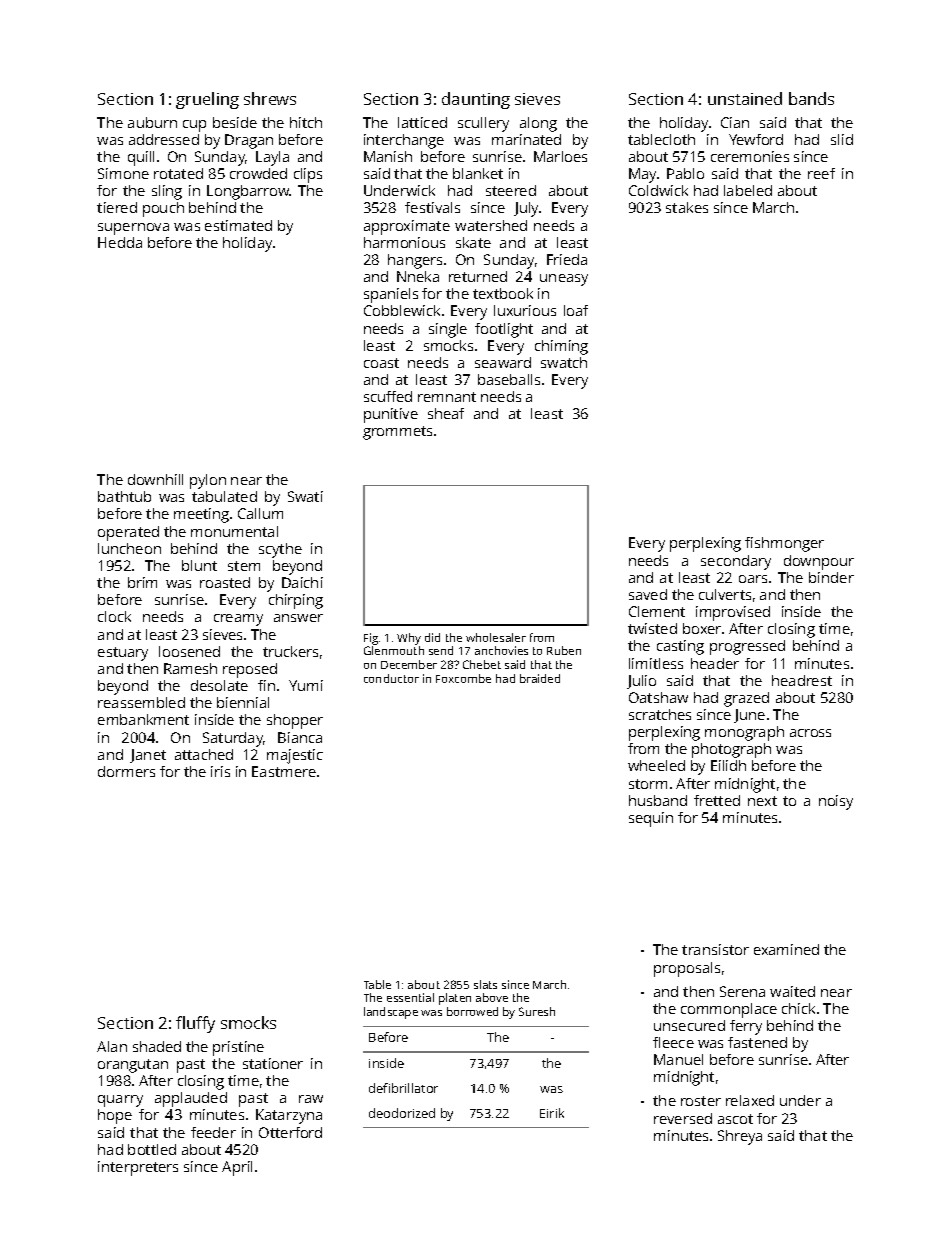 The width and height of the page is (952, 1233). Describe the element at coordinates (821, 173) in the page. I see `reef` at that location.
